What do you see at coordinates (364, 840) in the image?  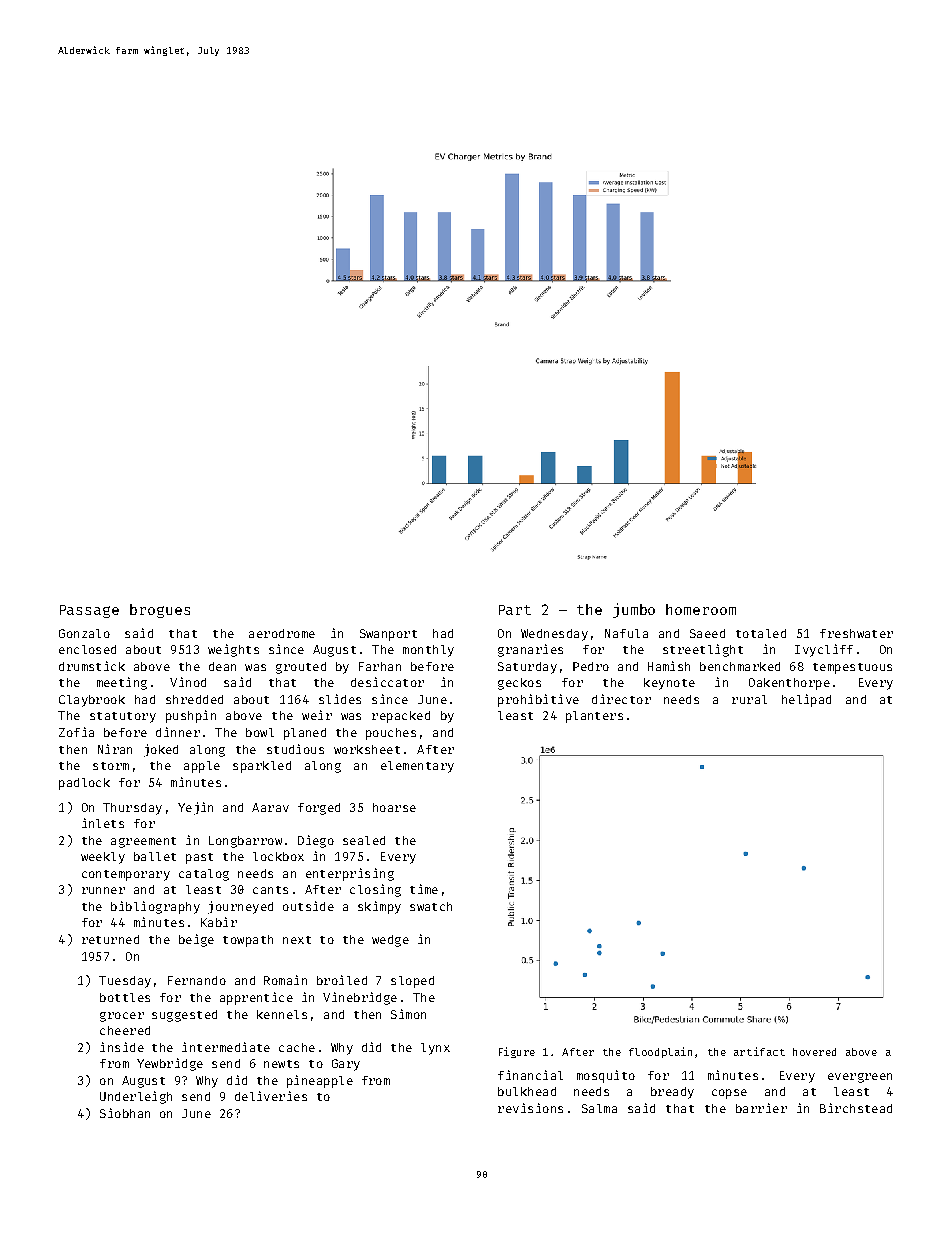 I see `sealed` at bounding box center [364, 840].
